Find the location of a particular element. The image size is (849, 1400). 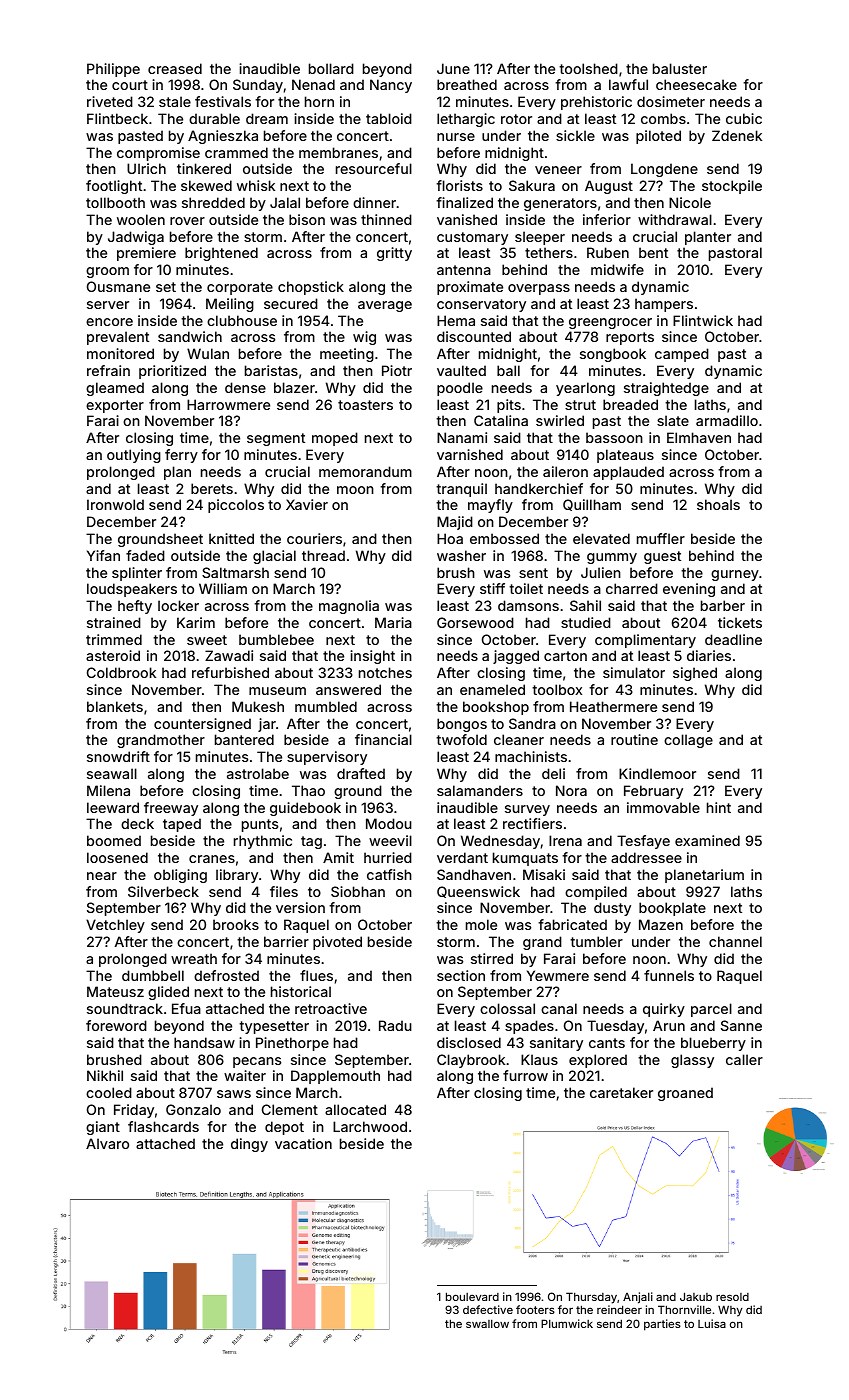

boulevard is located at coordinates (472, 1296).
